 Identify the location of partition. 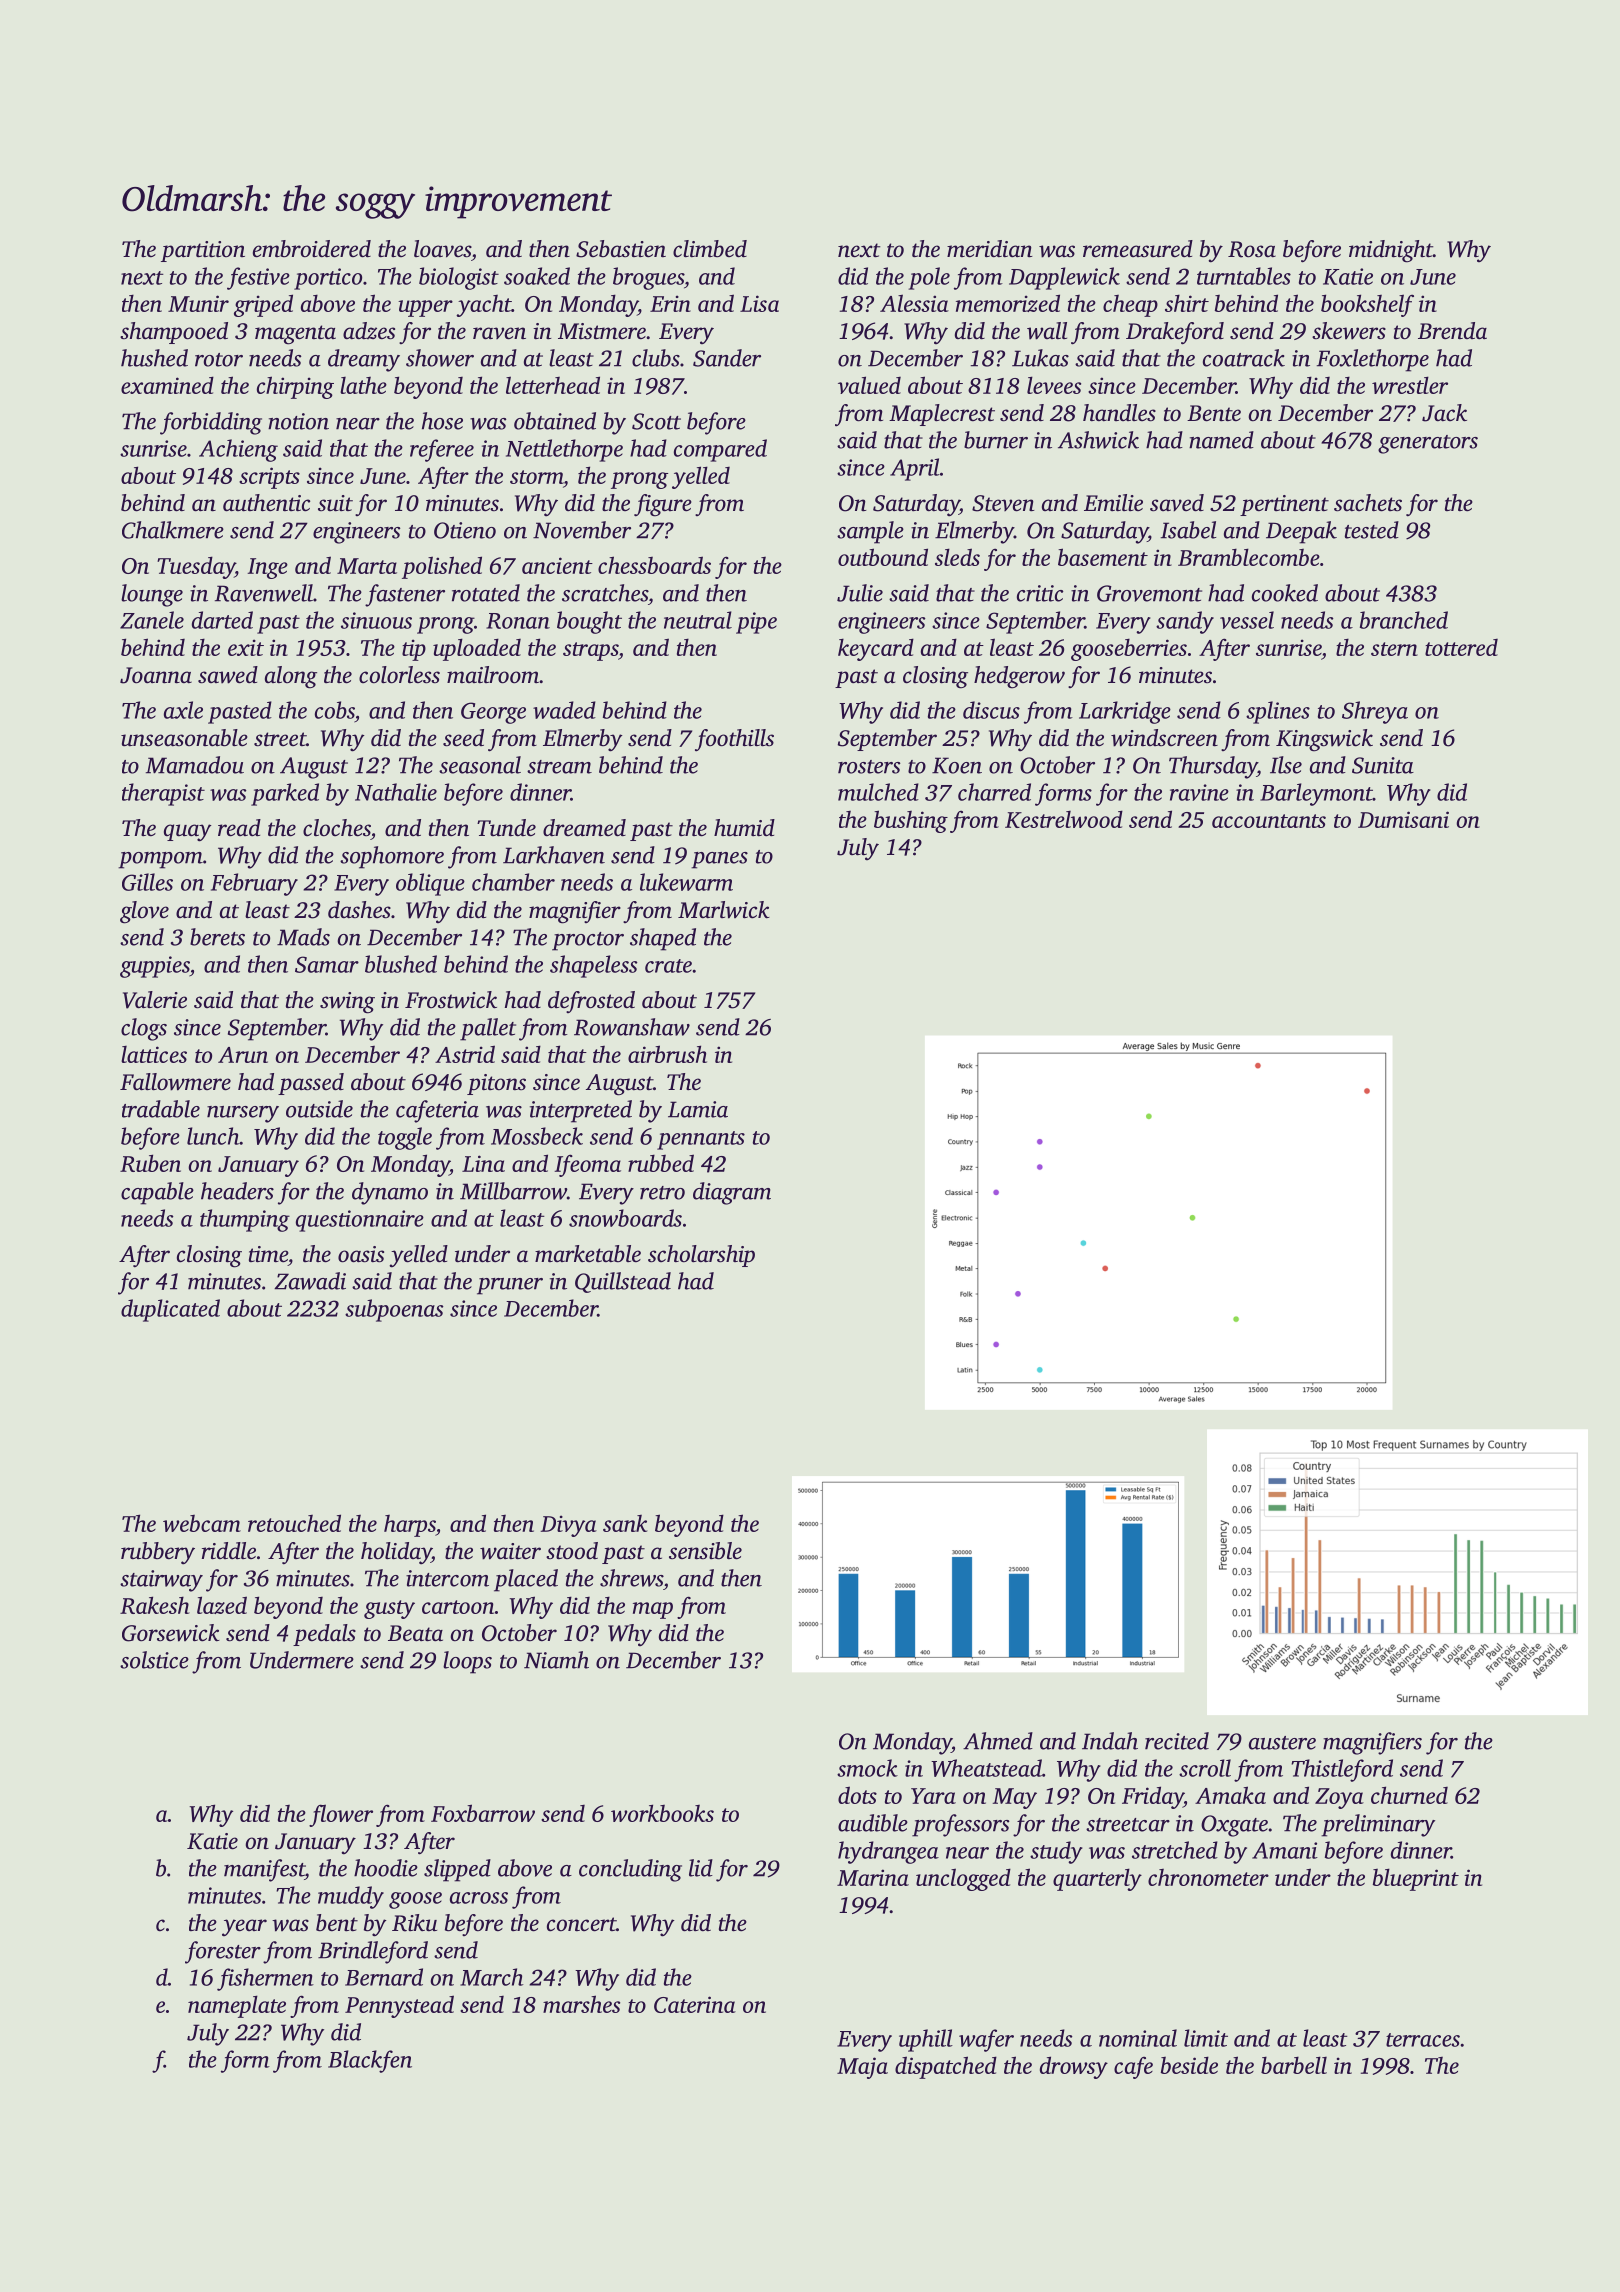
(203, 251).
